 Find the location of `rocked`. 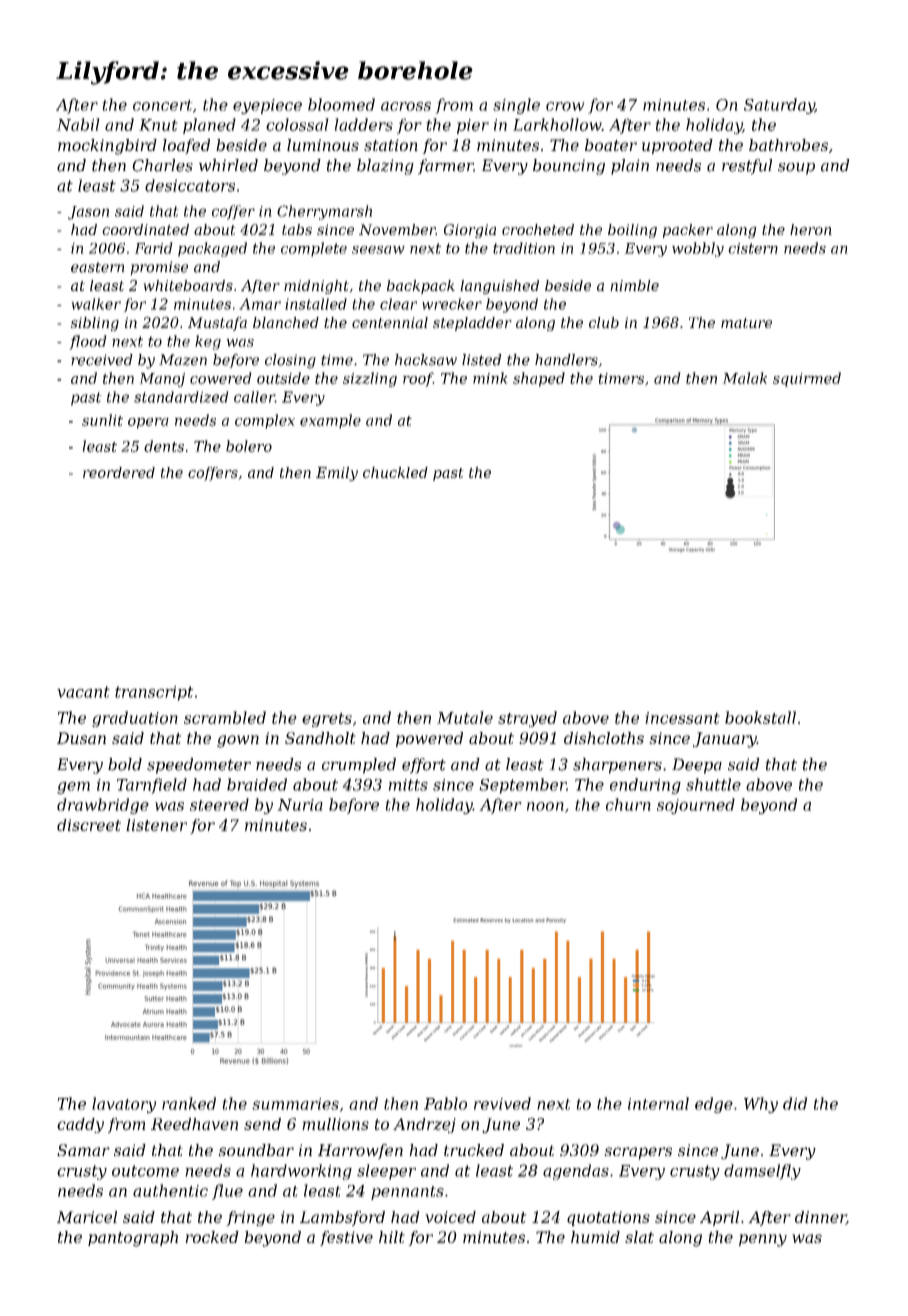

rocked is located at coordinates (212, 1237).
